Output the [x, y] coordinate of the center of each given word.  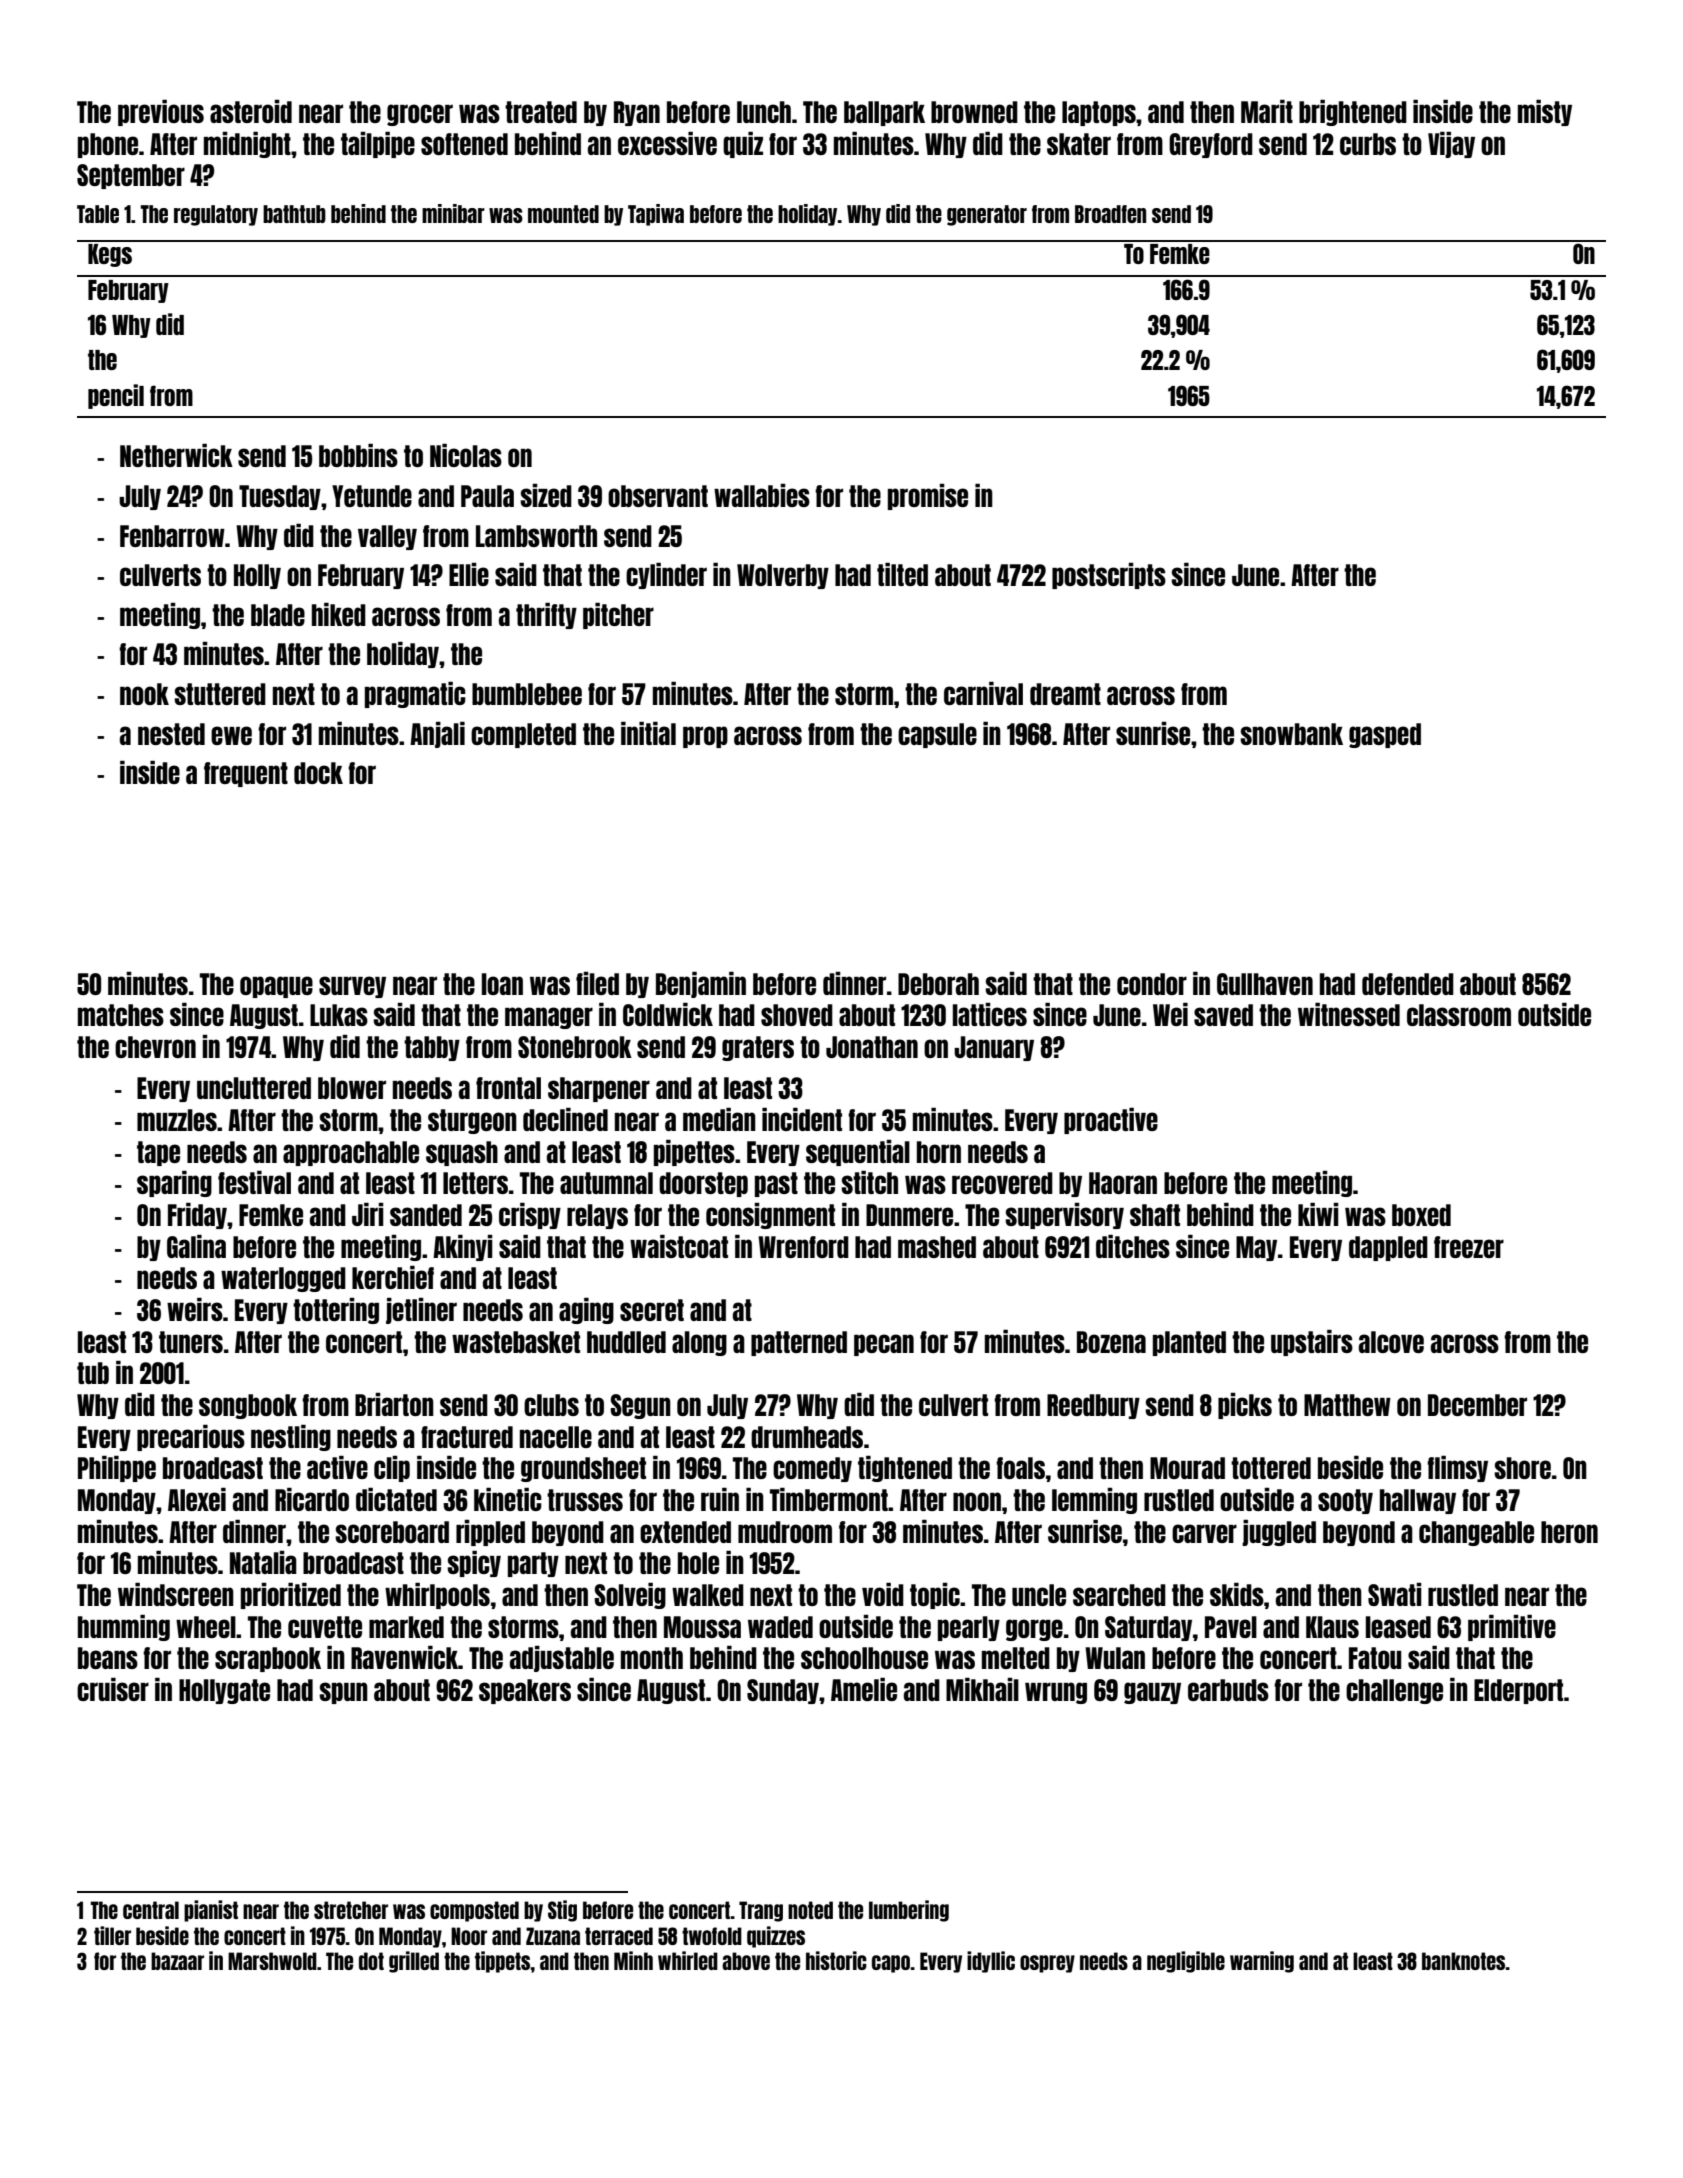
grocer [420, 115]
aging [586, 1311]
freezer [1469, 1247]
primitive [1512, 1628]
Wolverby [783, 576]
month [652, 1658]
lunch [764, 112]
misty [1545, 113]
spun [343, 1693]
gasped [1385, 735]
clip [392, 1469]
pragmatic [415, 695]
